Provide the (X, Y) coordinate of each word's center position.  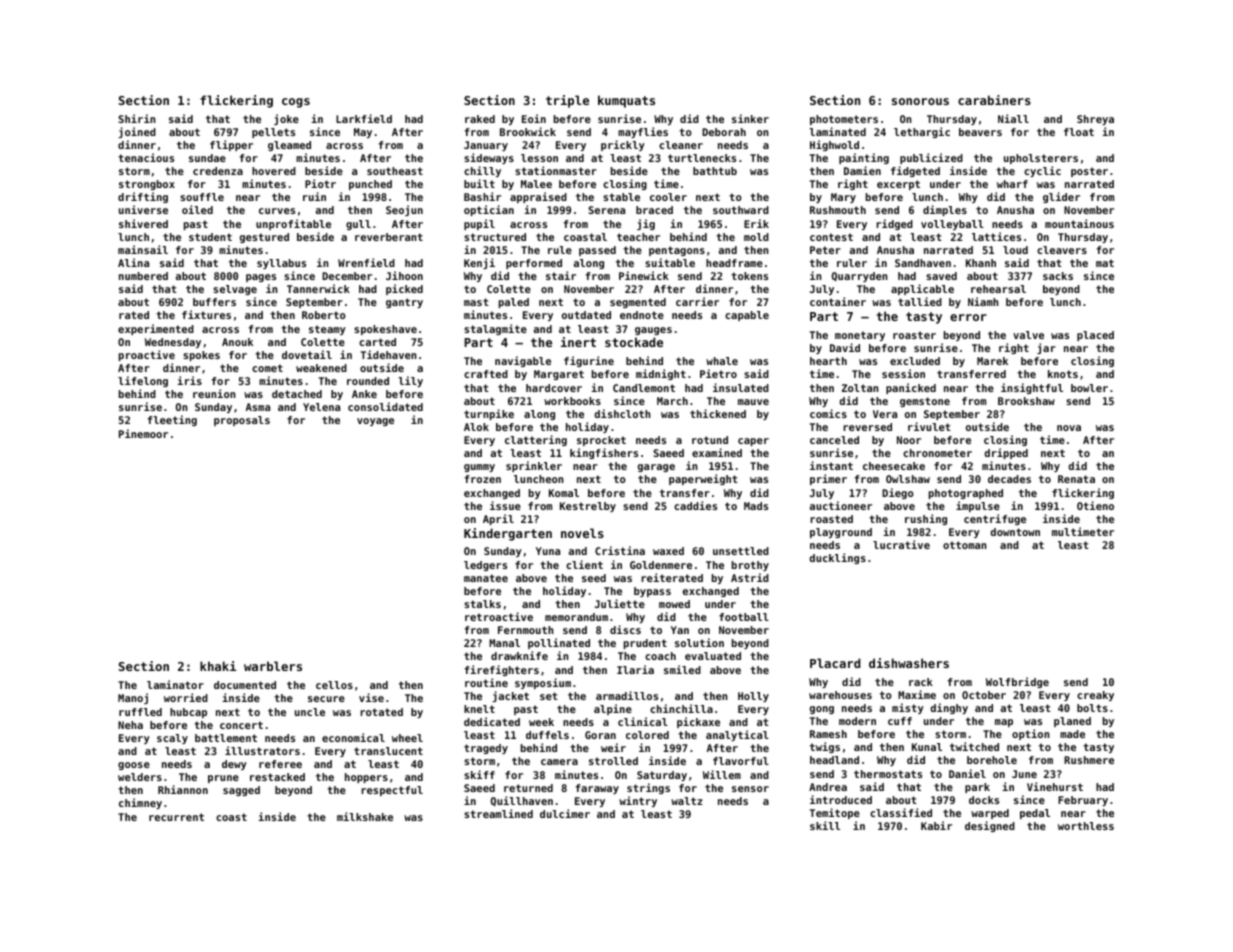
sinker (750, 118)
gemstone (925, 402)
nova (1069, 428)
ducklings (838, 558)
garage (656, 468)
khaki (218, 666)
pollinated (559, 643)
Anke (364, 394)
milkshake (365, 816)
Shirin (137, 118)
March (672, 401)
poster (1089, 172)
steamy (327, 330)
